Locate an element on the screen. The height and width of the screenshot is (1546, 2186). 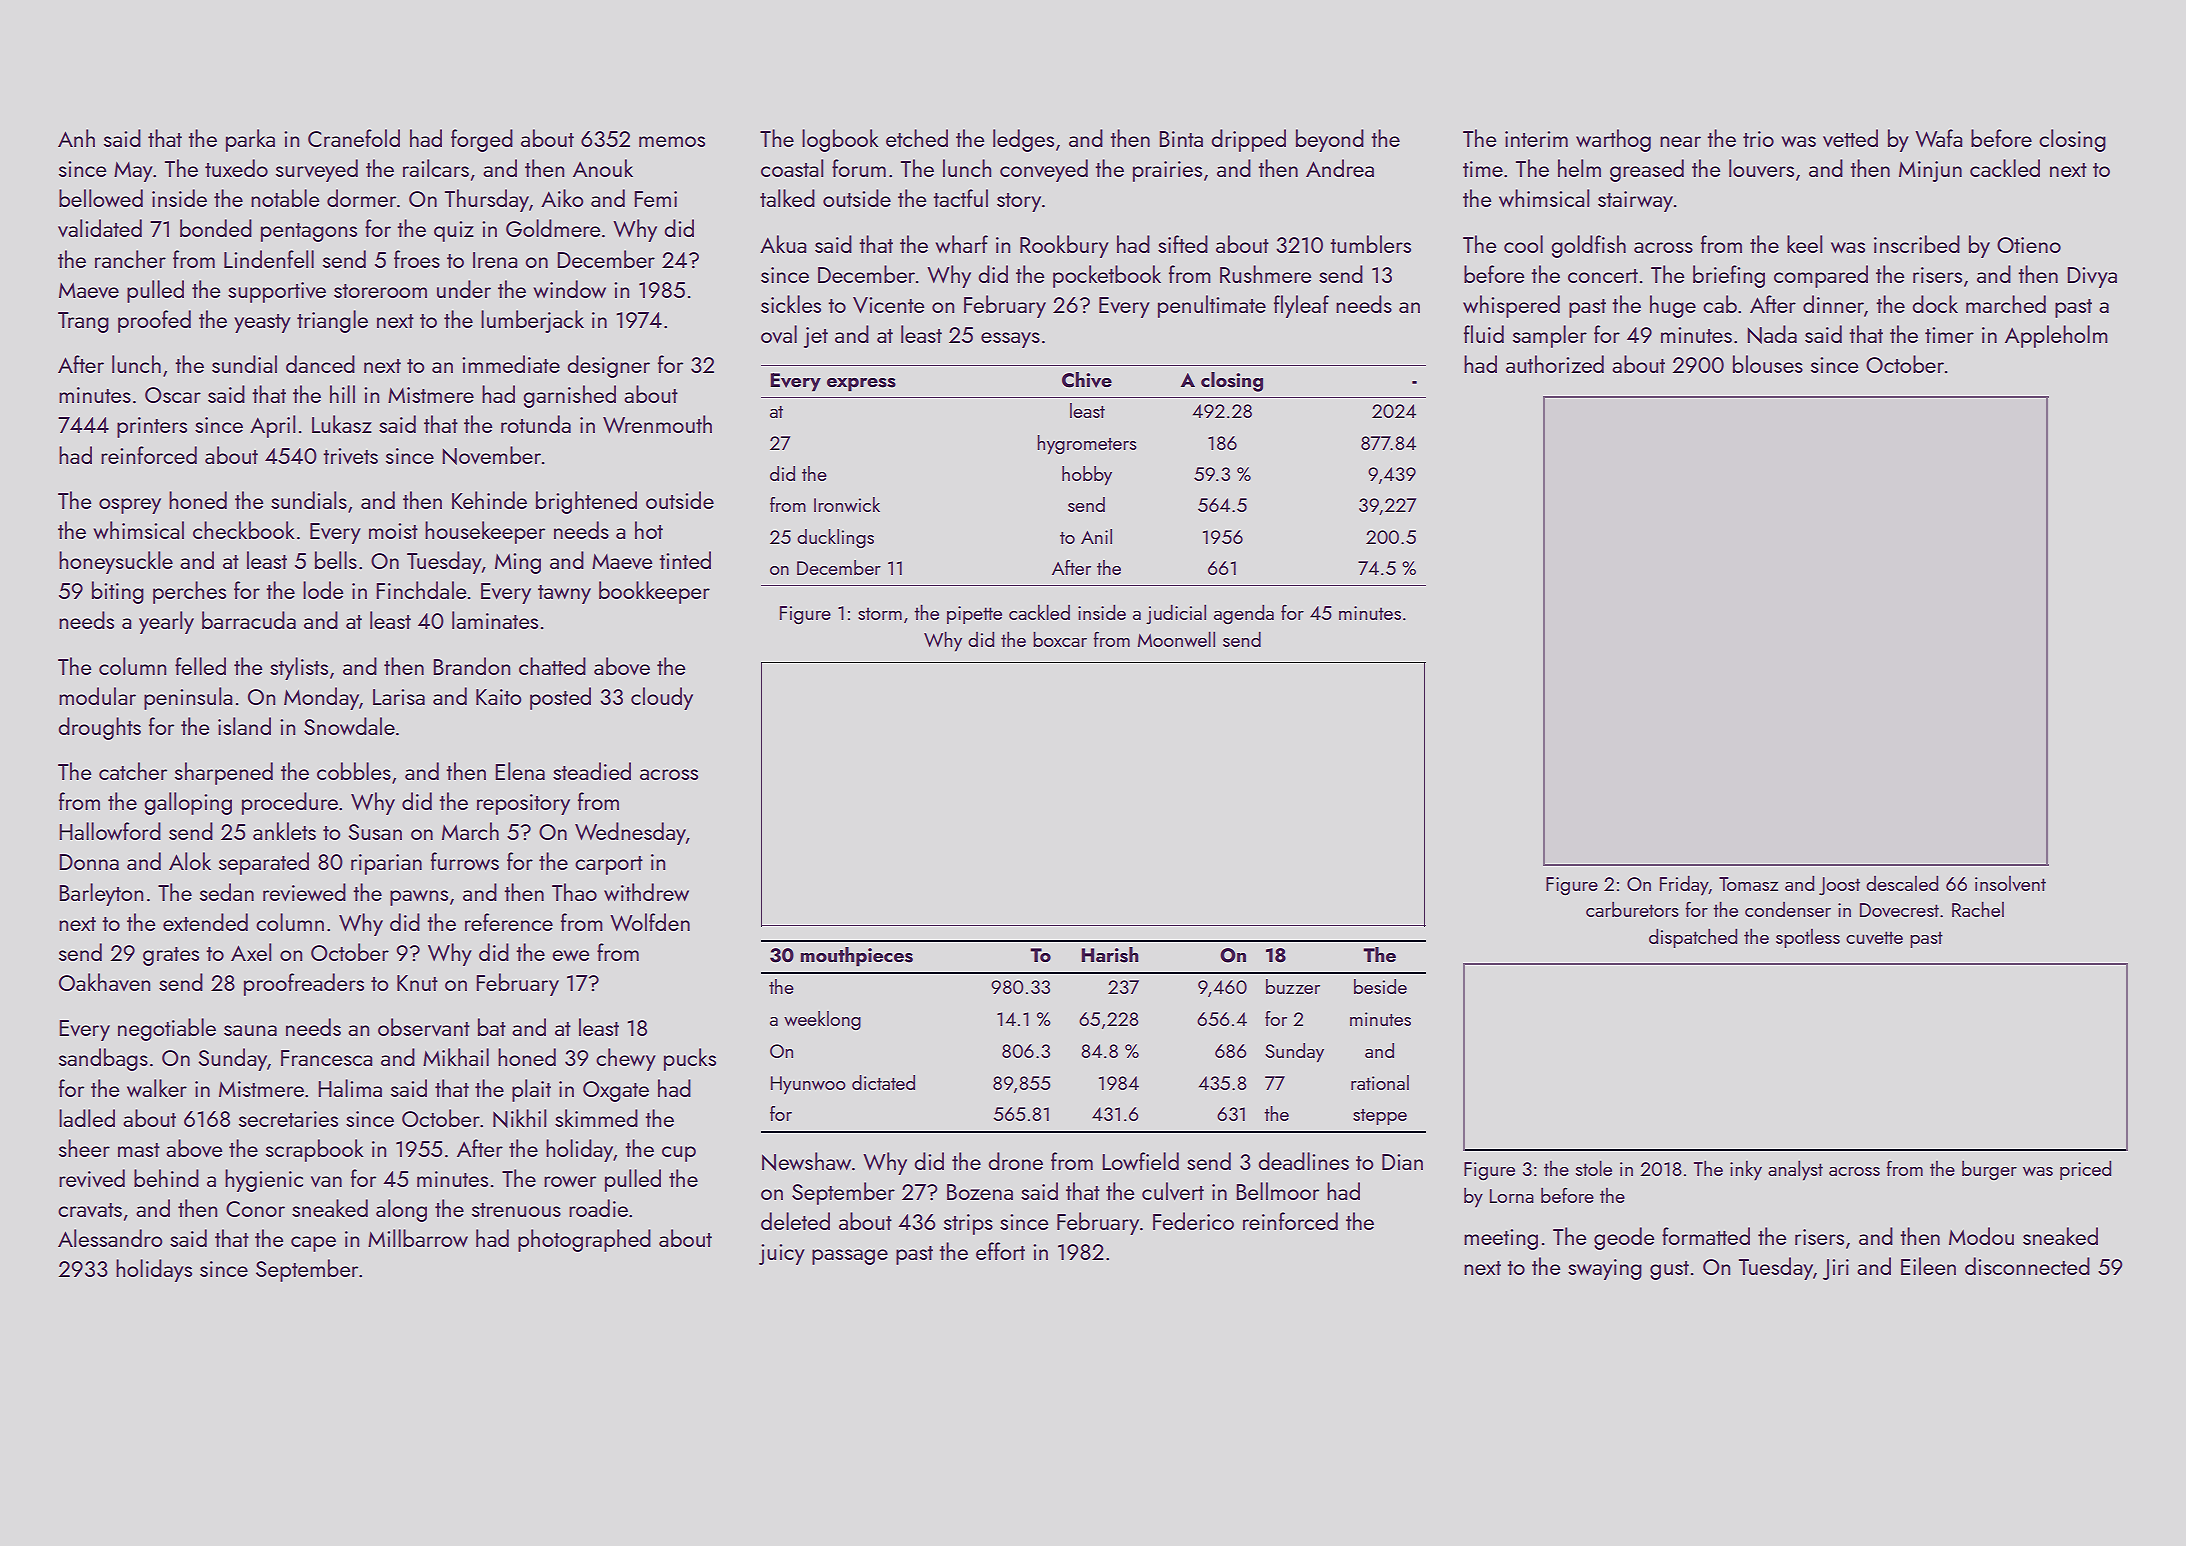
authorized is located at coordinates (1555, 364).
